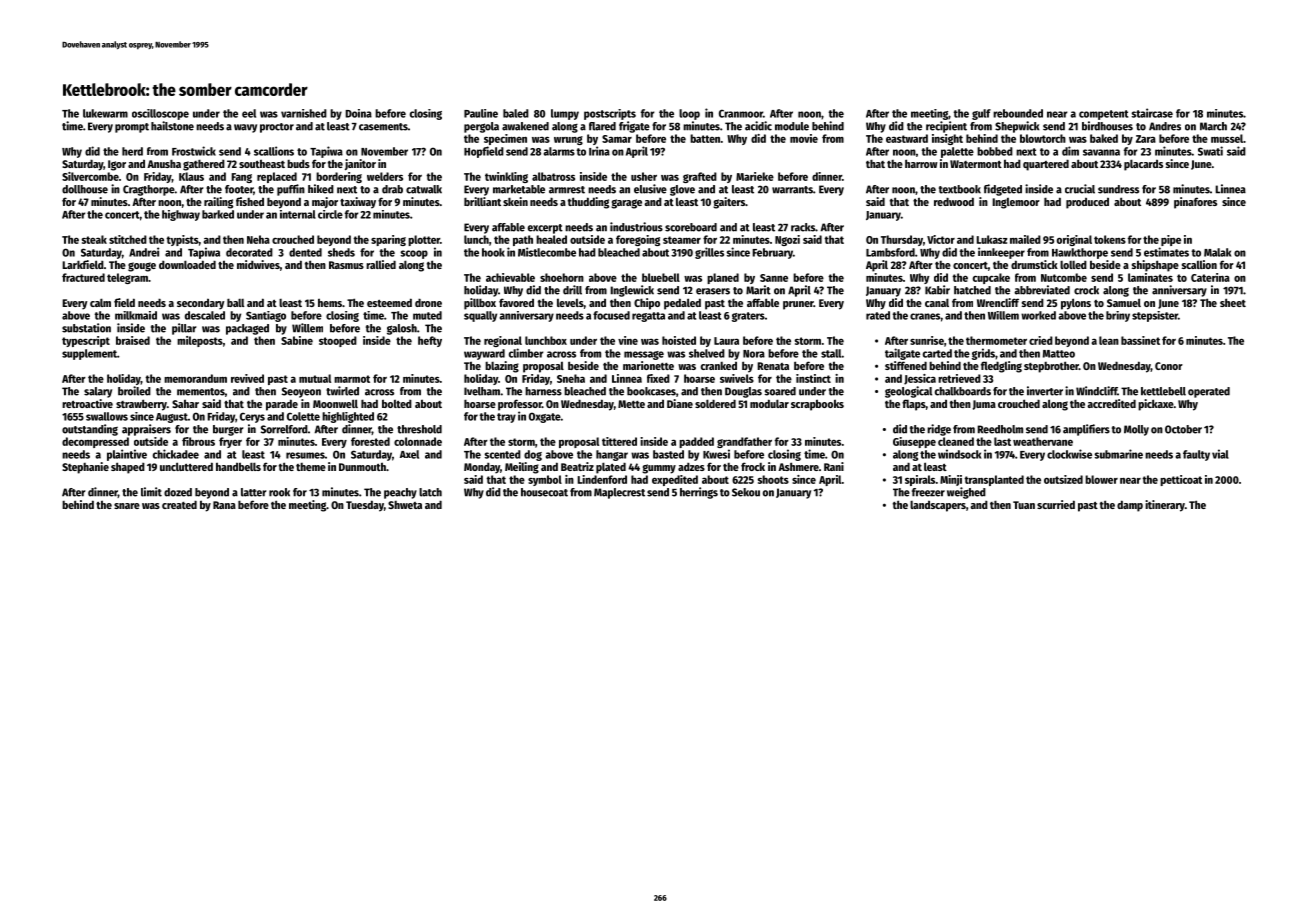  Describe the element at coordinates (1018, 113) in the screenshot. I see `rebounded` at that location.
